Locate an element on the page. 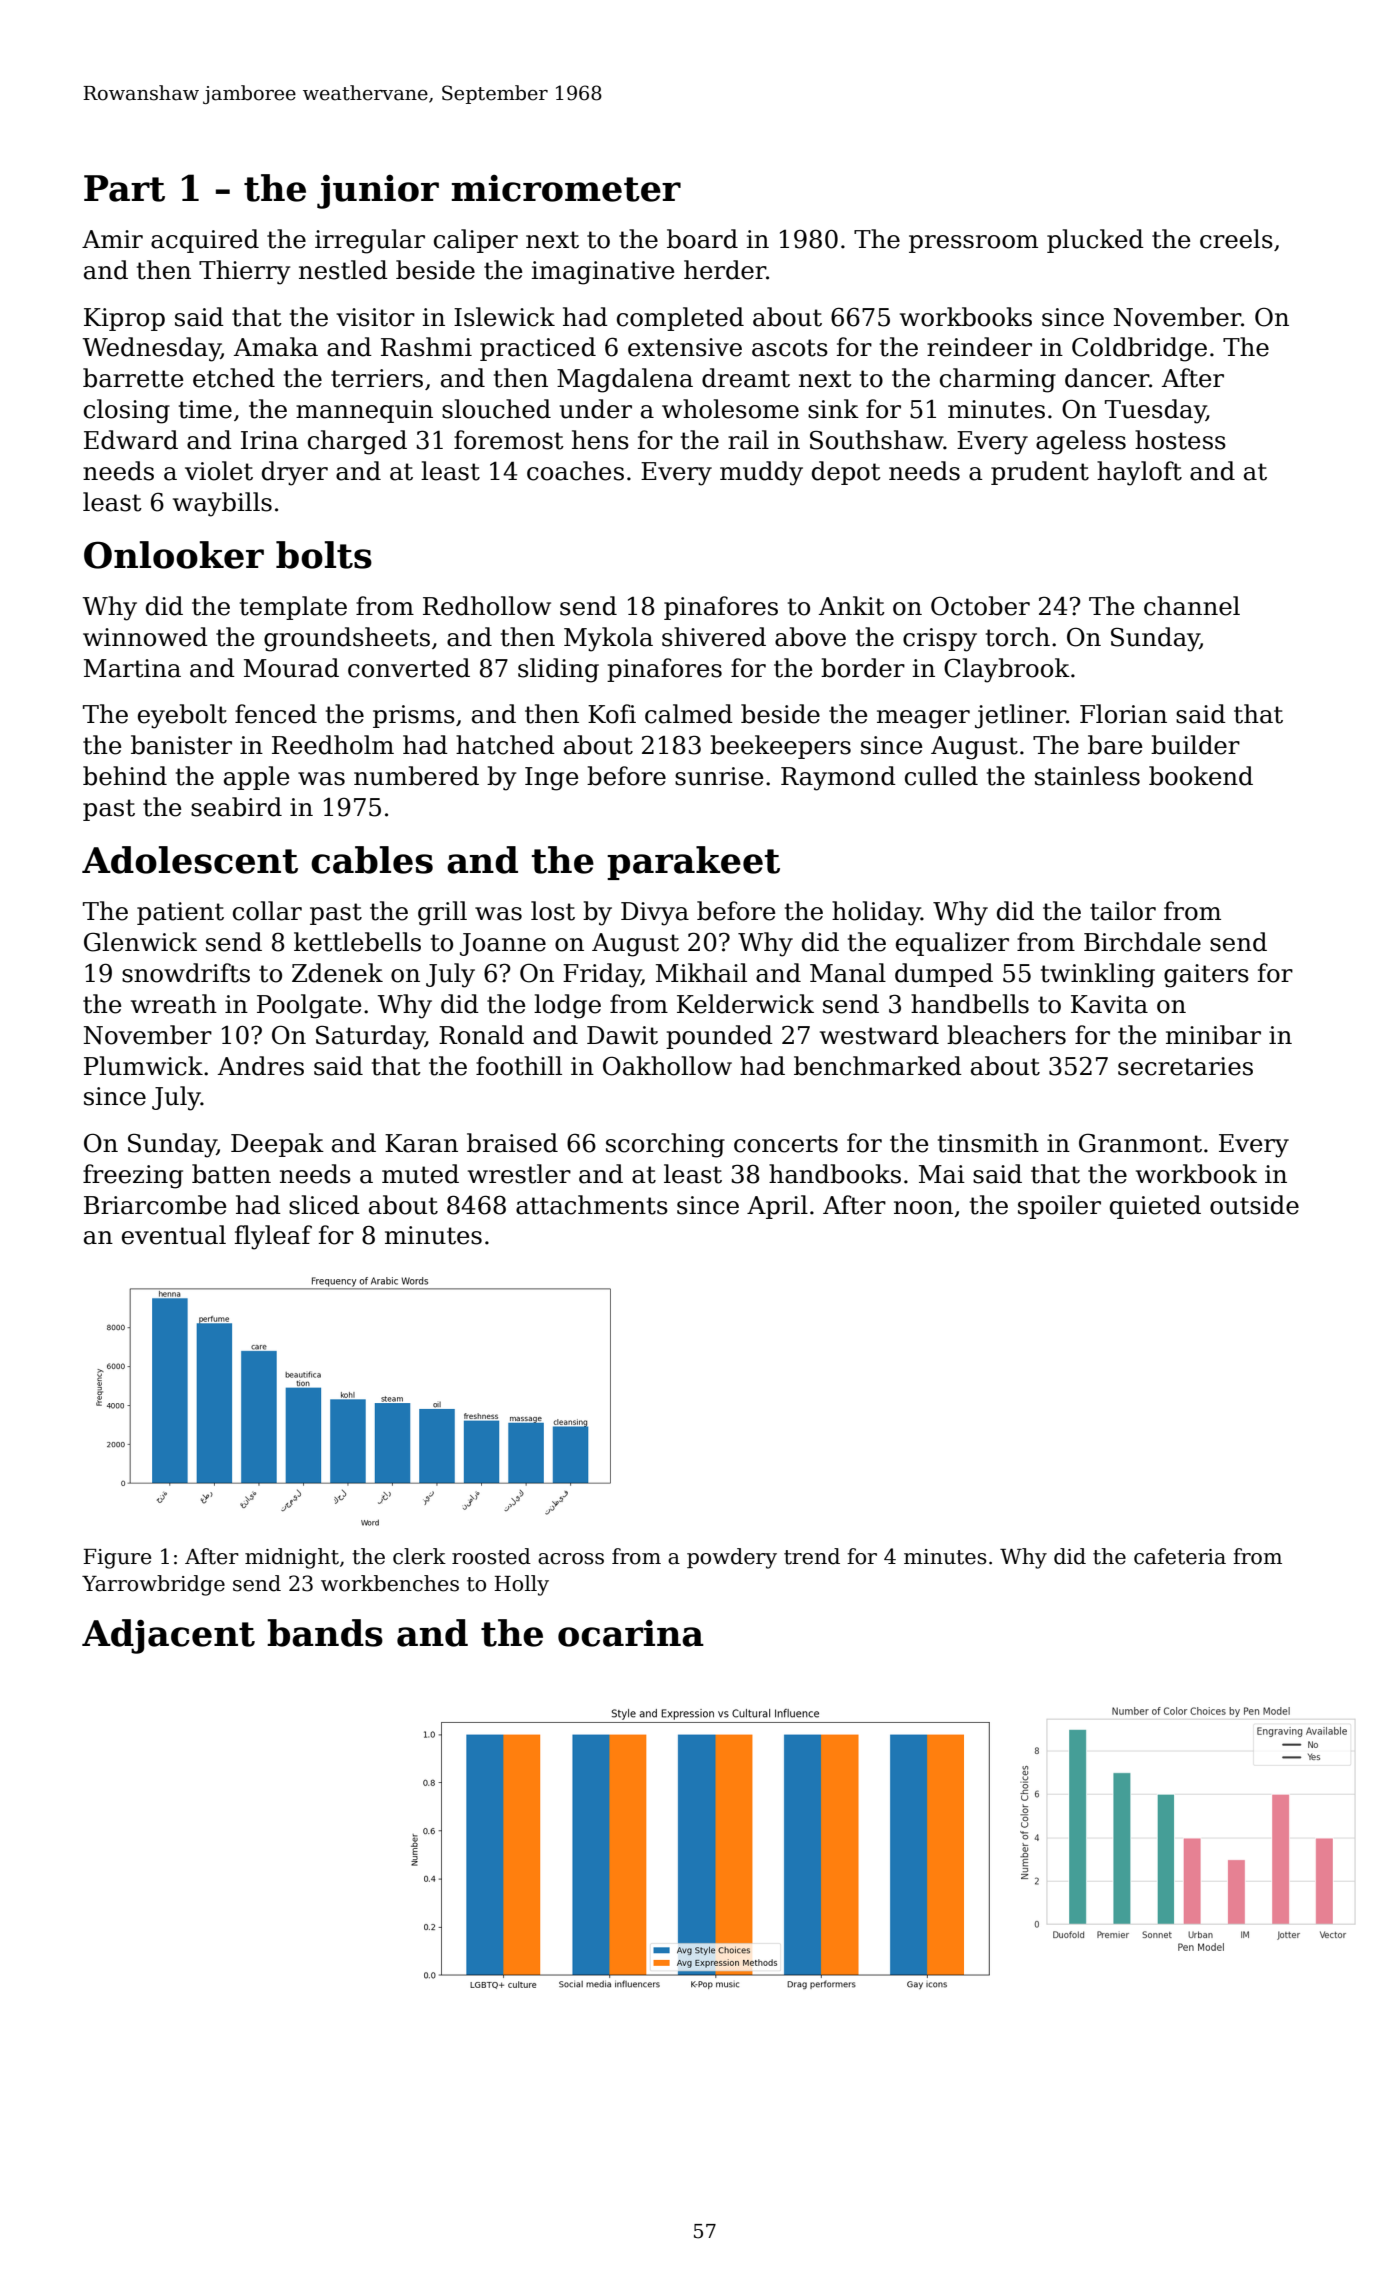 This document has width=1385, height=2281. Florian is located at coordinates (1123, 714).
